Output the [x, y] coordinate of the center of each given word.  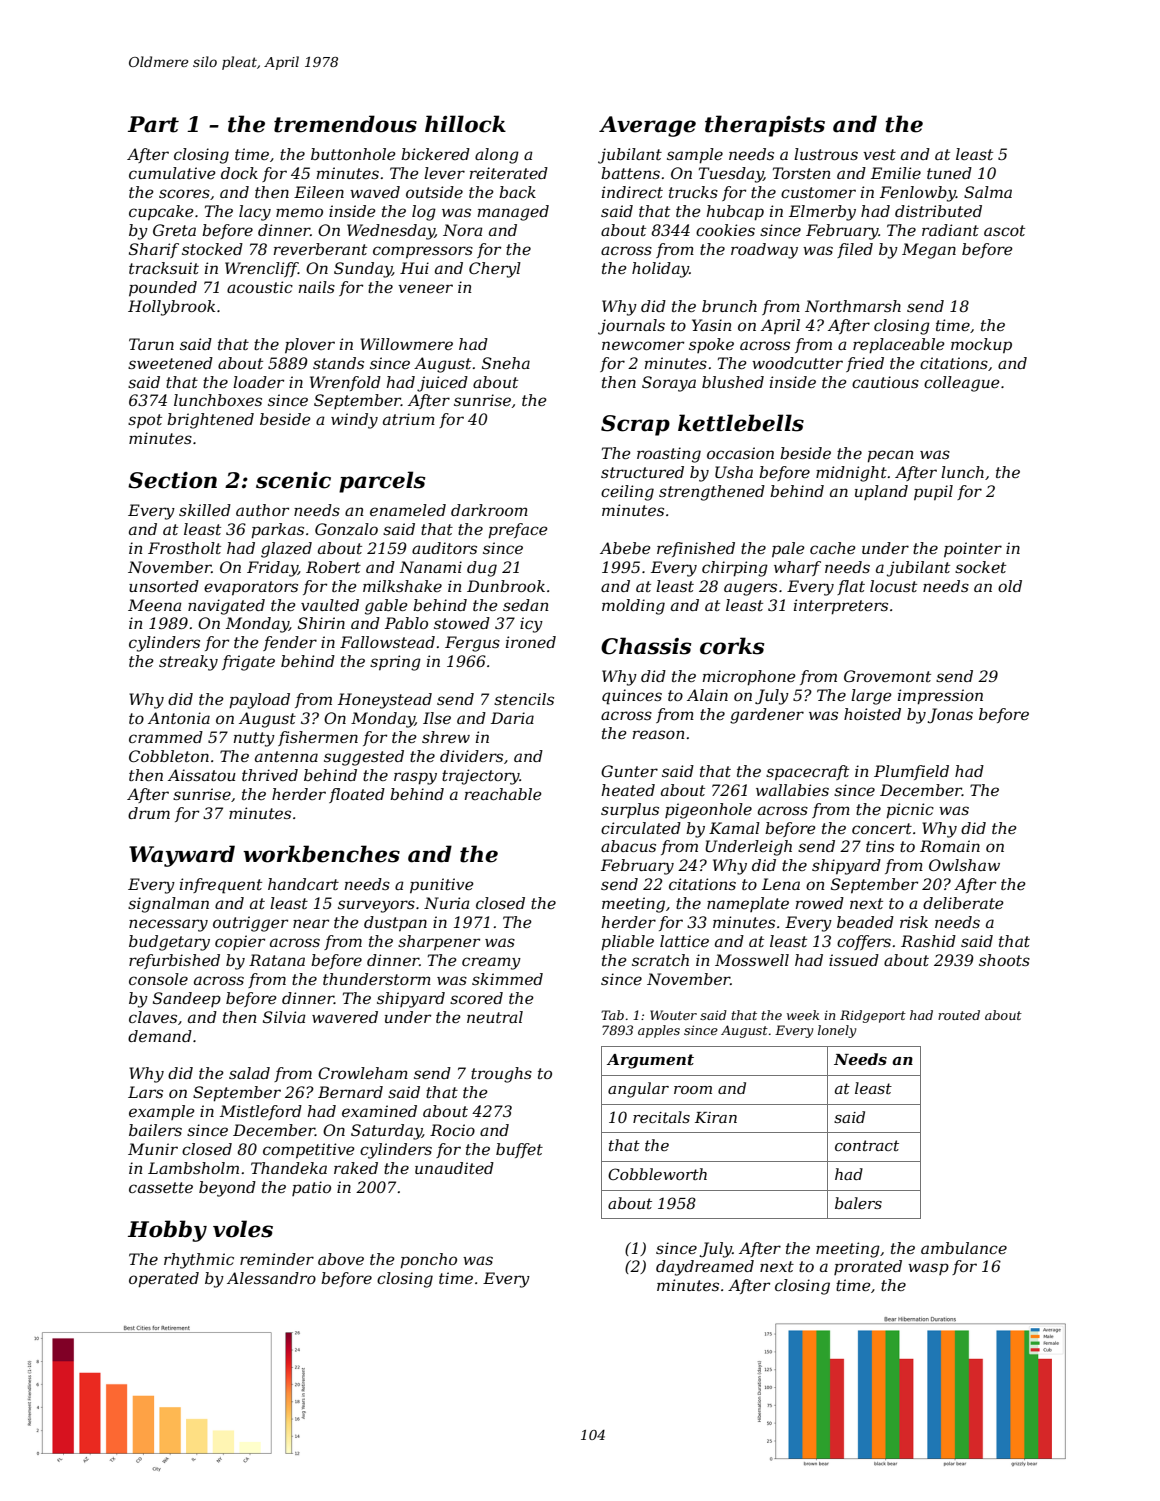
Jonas [950, 715]
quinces [632, 697]
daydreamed [705, 1268]
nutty [254, 739]
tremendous [345, 124]
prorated [868, 1267]
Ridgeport [873, 1016]
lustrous [826, 154]
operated [164, 1280]
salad [249, 1073]
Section [172, 480]
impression [940, 697]
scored [476, 998]
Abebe [625, 548]
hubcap [735, 213]
